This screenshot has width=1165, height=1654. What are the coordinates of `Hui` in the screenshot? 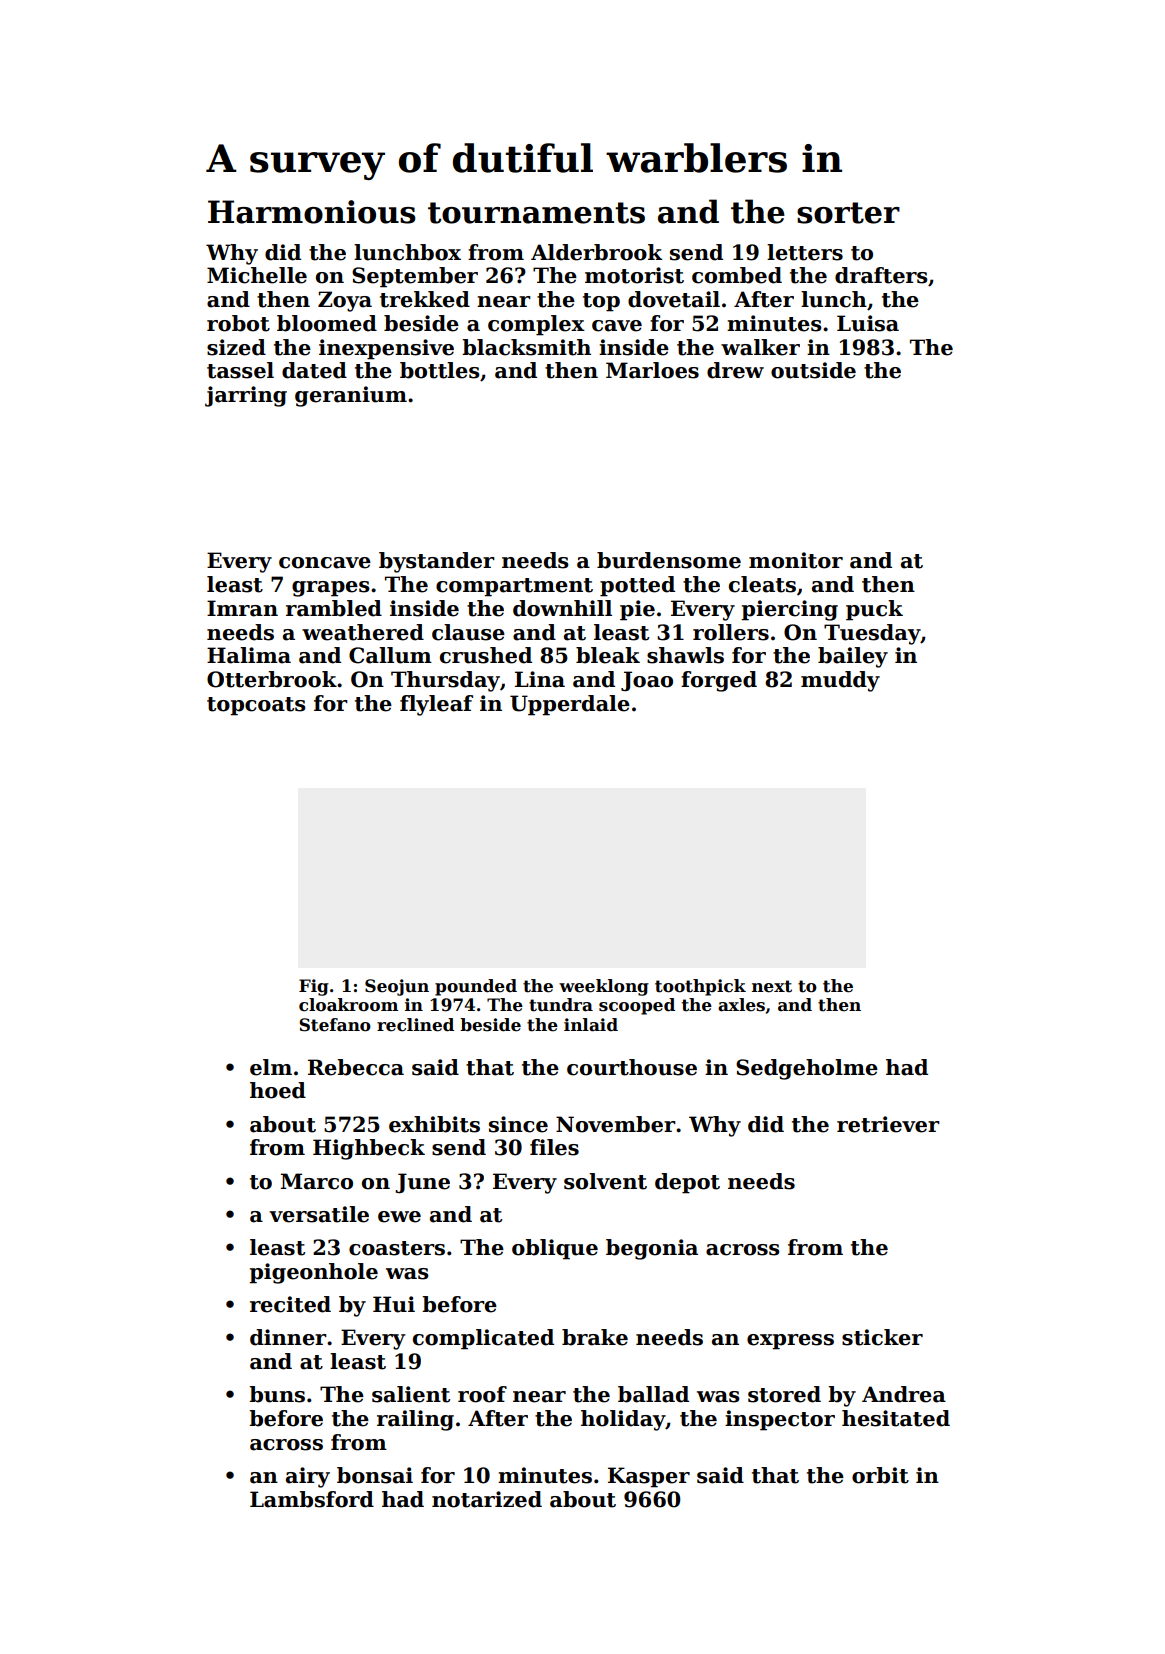 It's located at (394, 1304).
